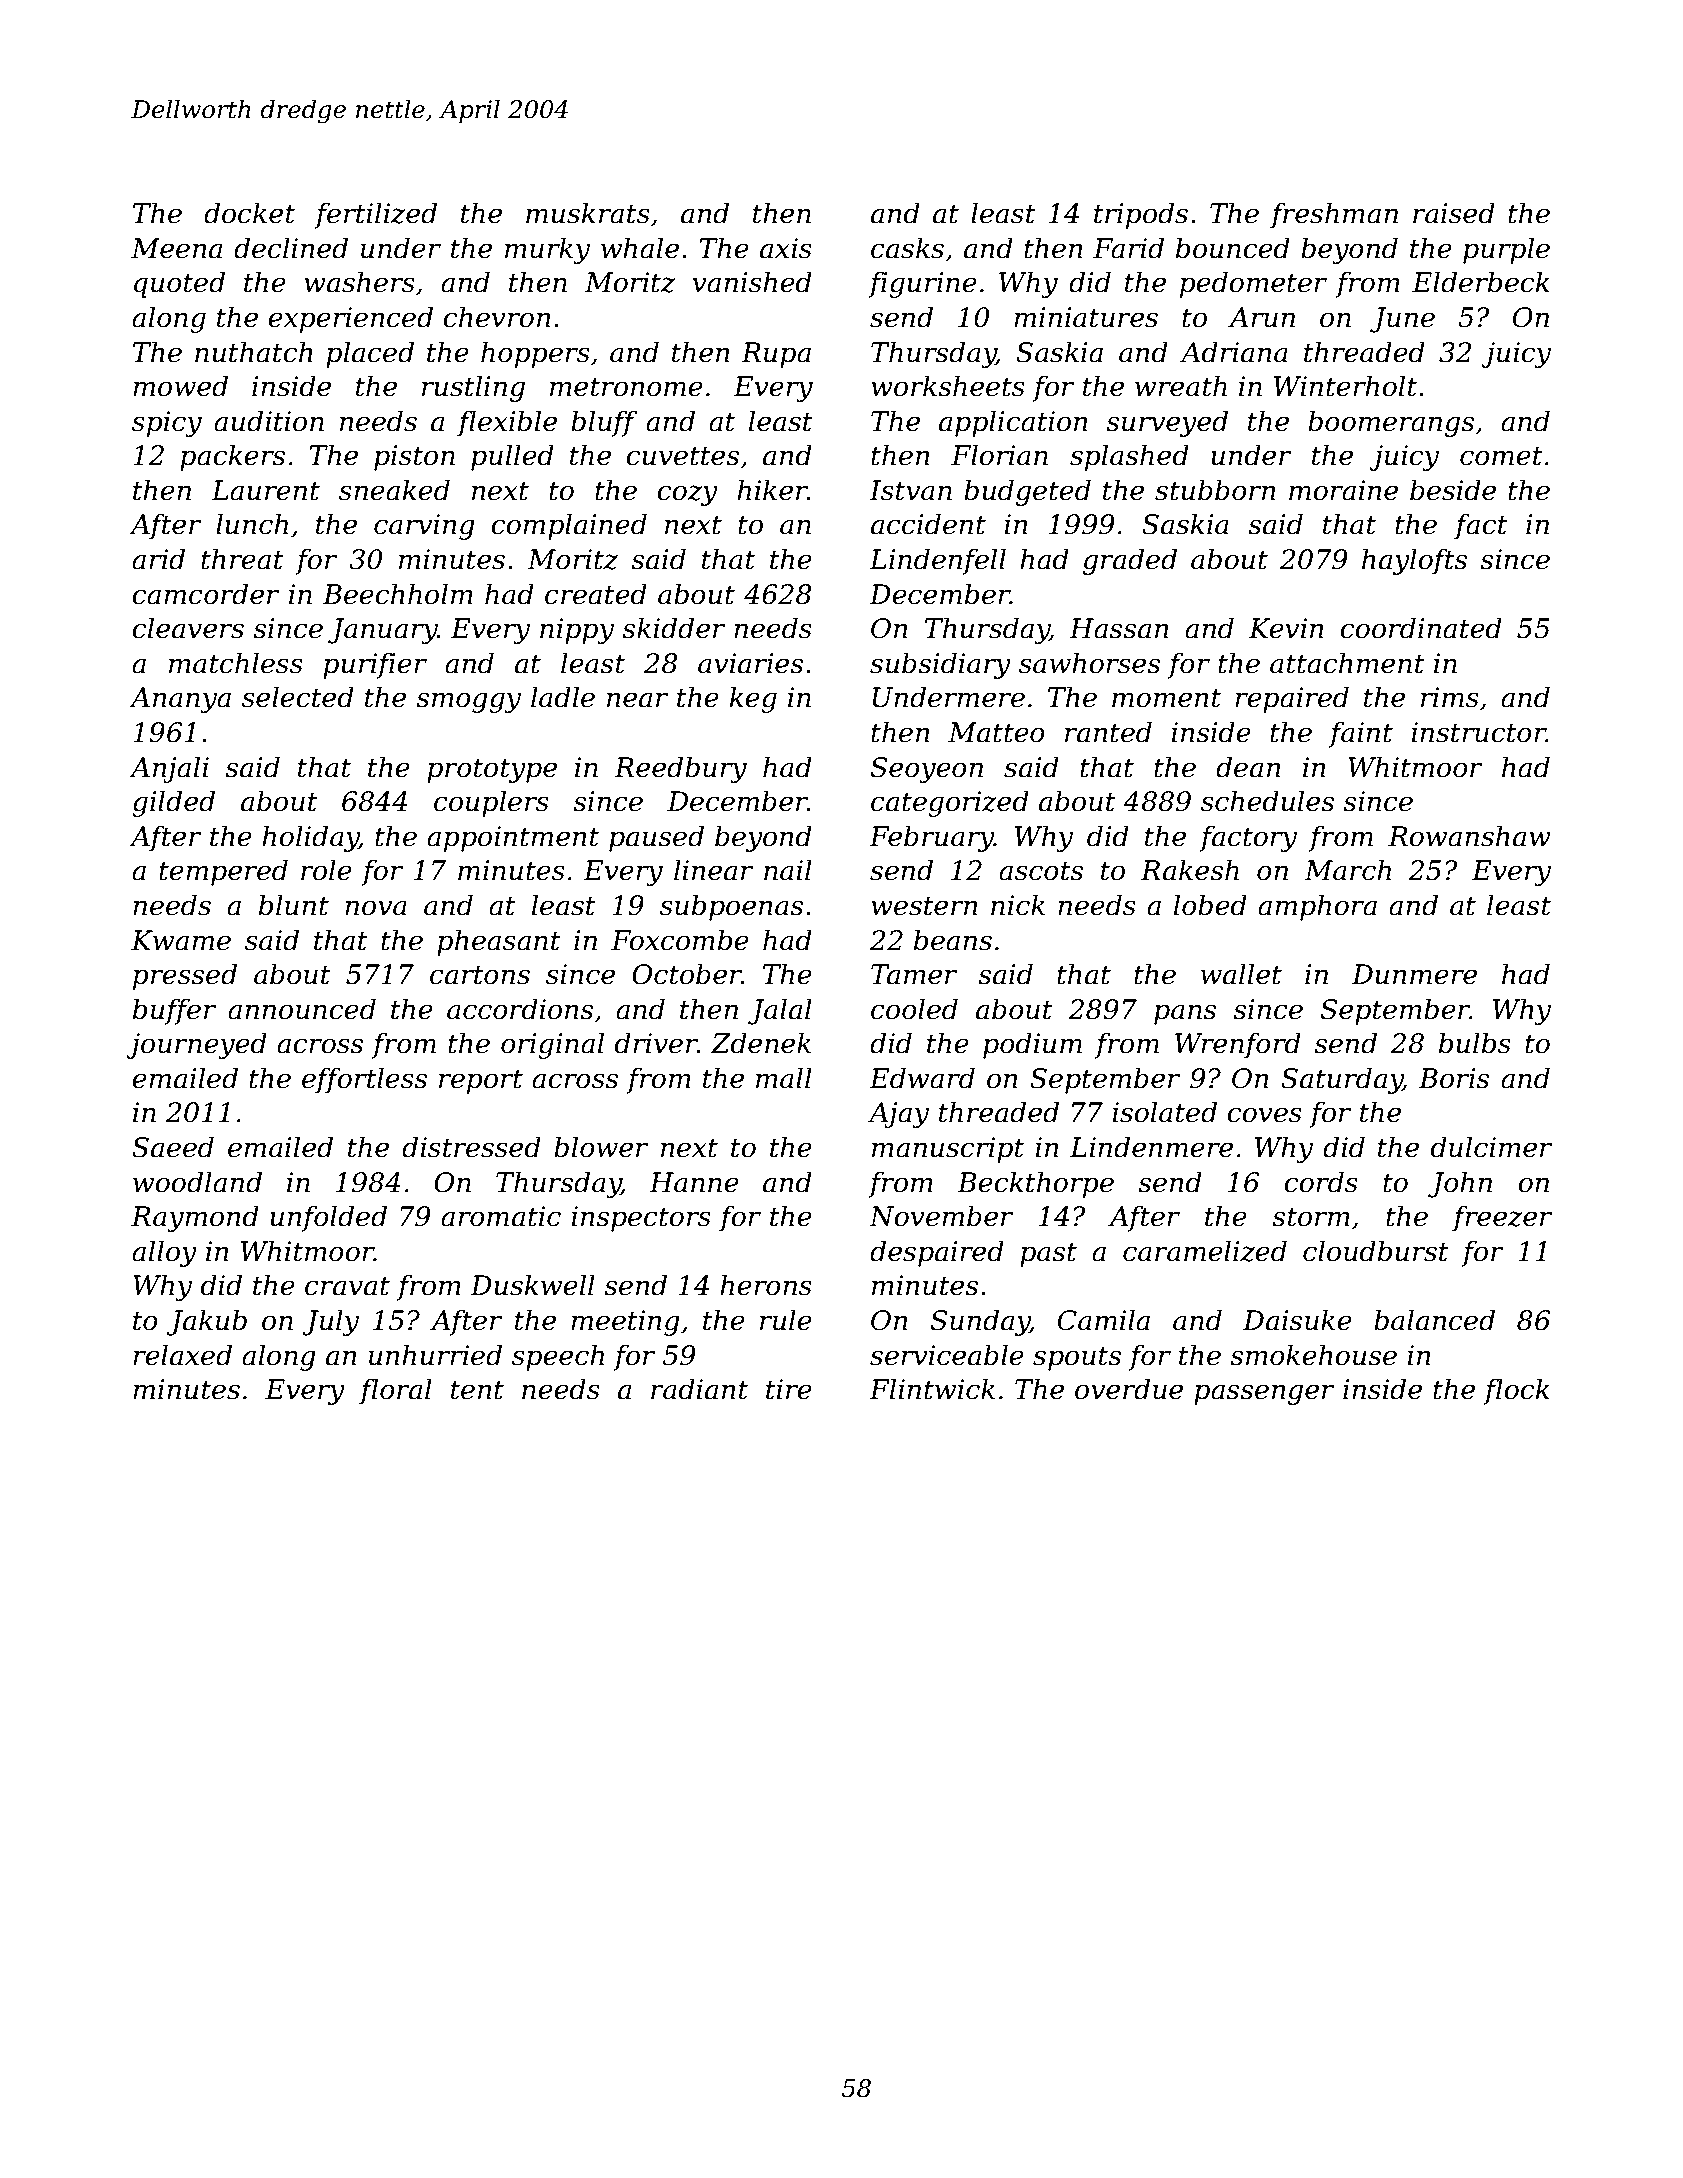  What do you see at coordinates (1454, 213) in the screenshot?
I see `raised` at bounding box center [1454, 213].
